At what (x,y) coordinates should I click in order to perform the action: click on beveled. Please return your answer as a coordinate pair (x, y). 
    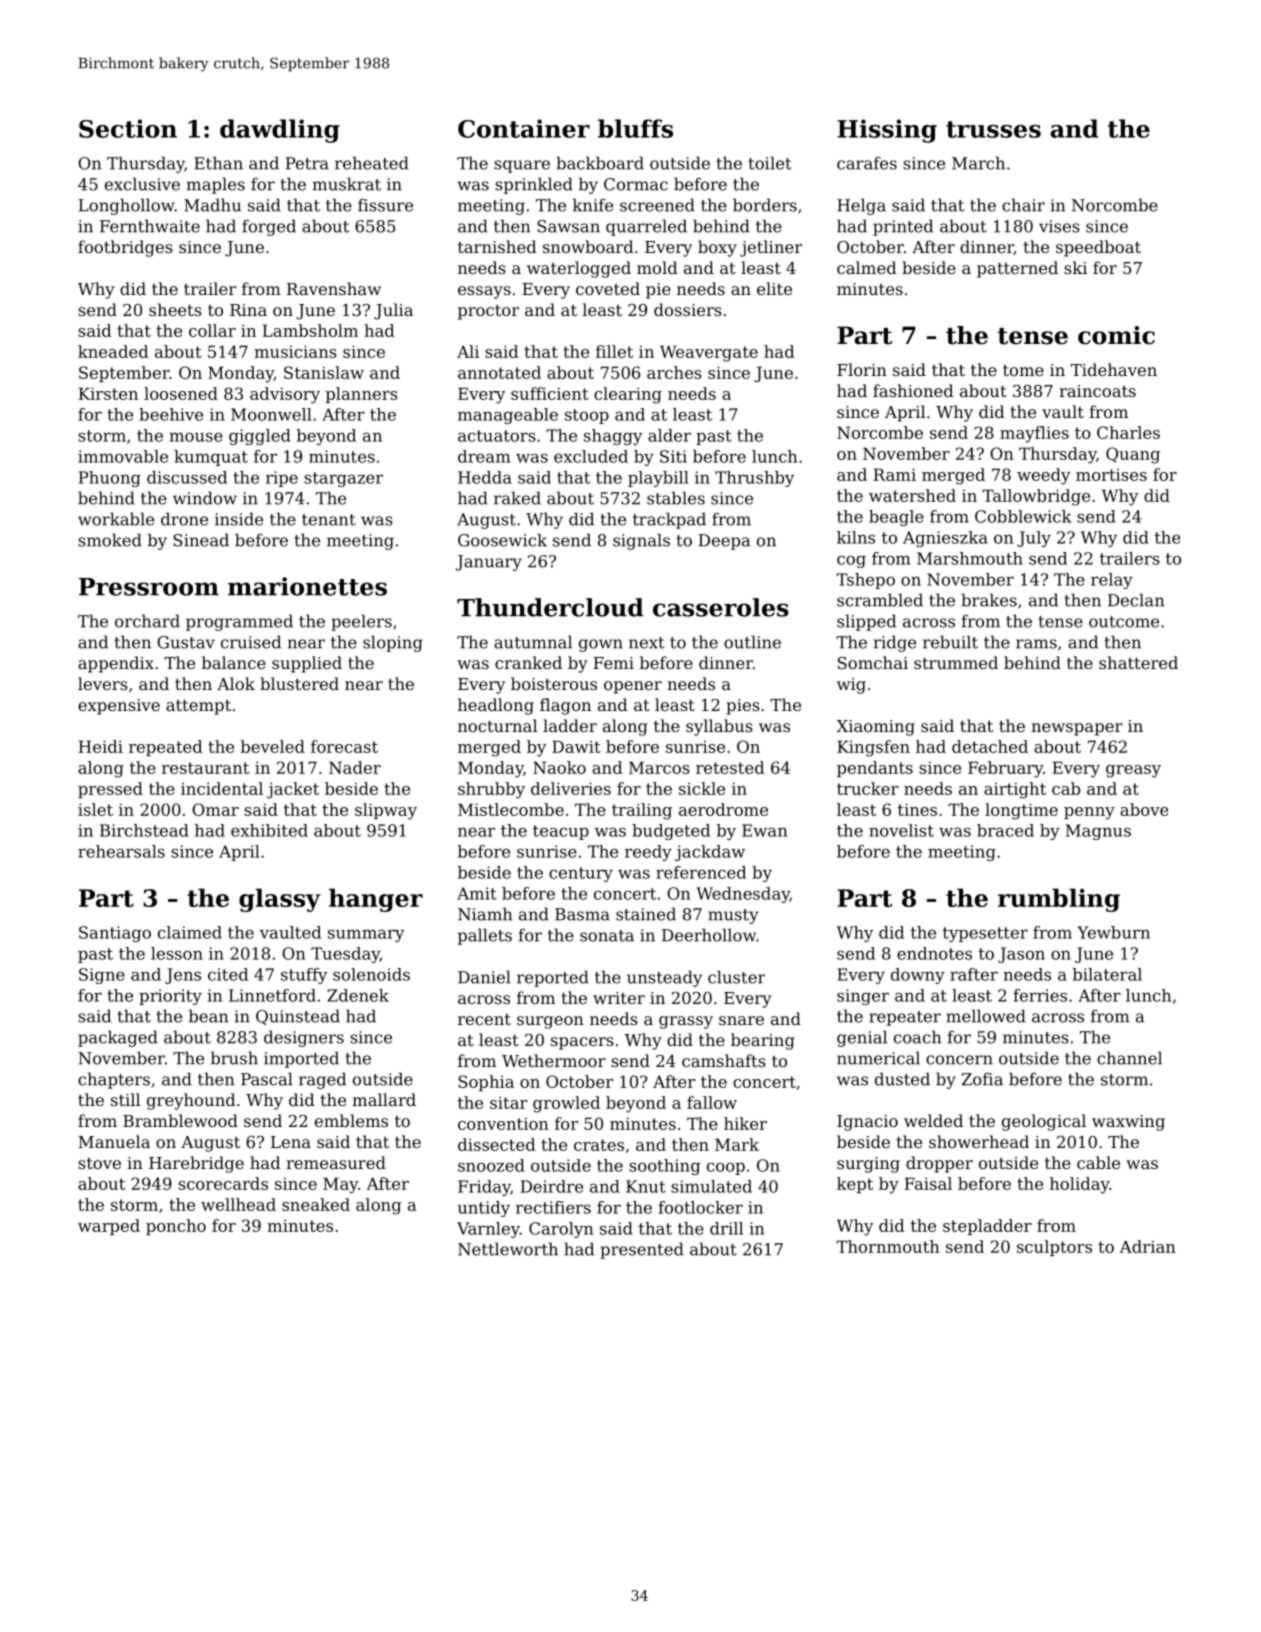
    Looking at the image, I should click on (273, 746).
